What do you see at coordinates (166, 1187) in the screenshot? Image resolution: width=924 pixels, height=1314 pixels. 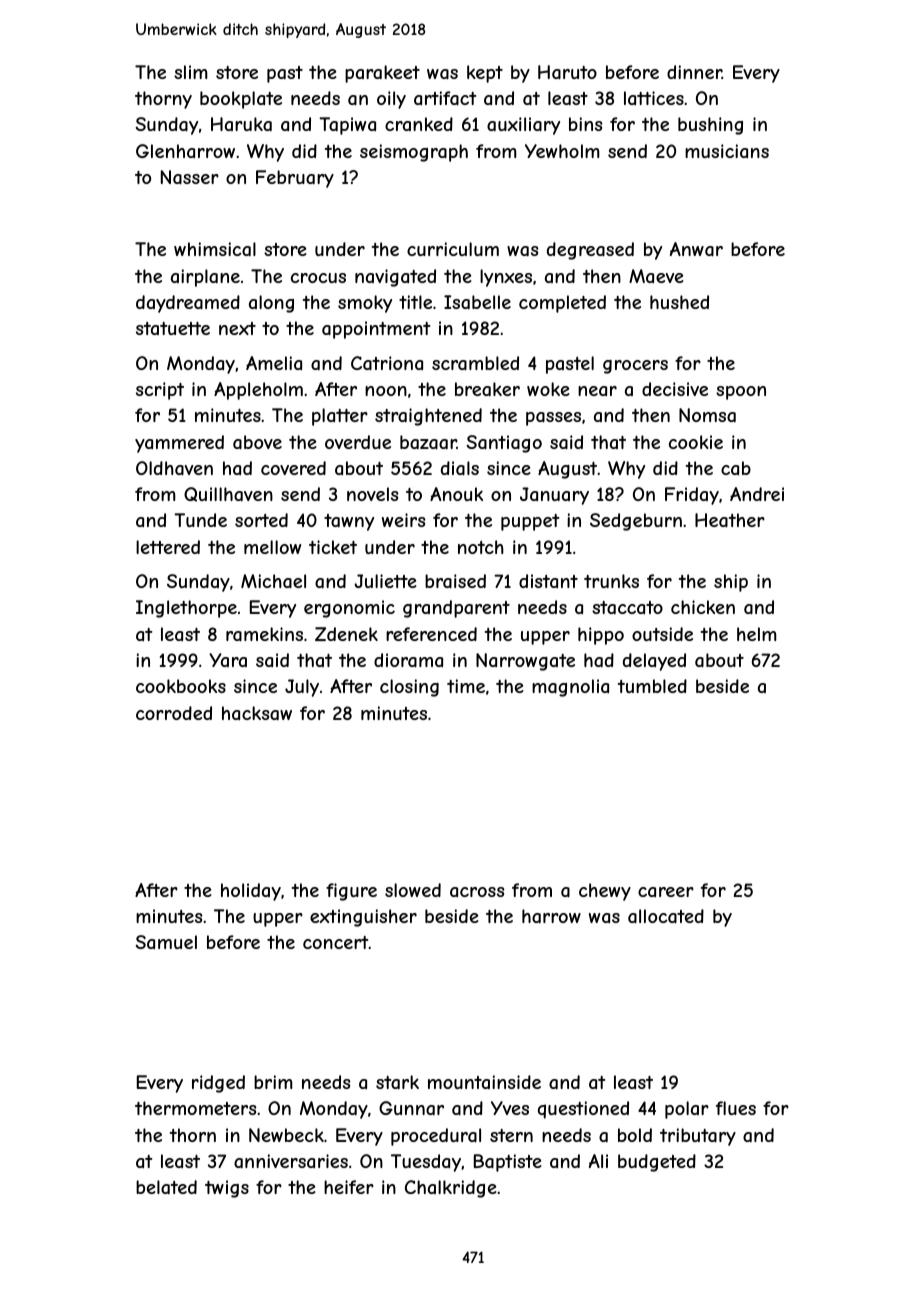 I see `belated` at bounding box center [166, 1187].
